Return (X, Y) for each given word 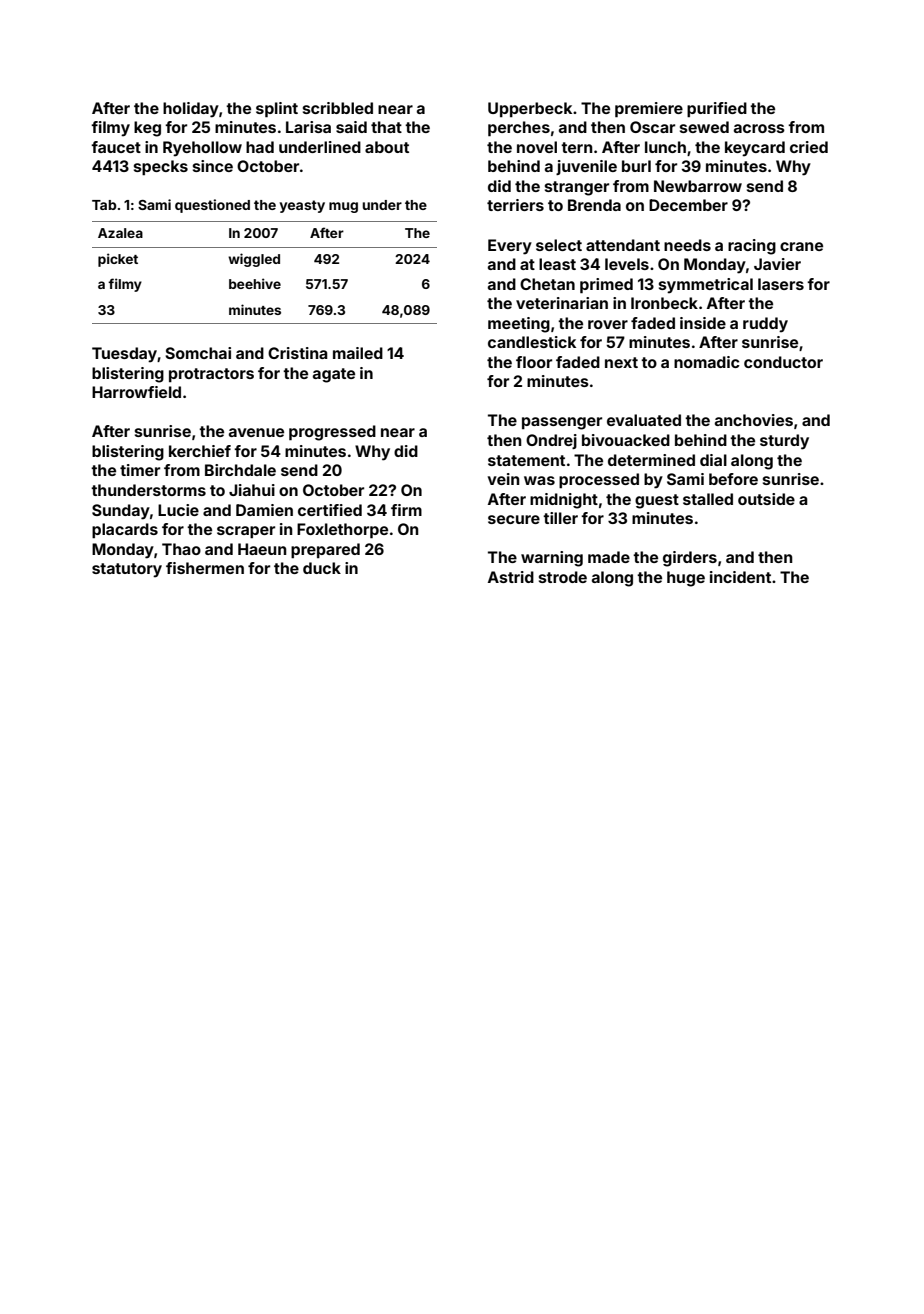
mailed (358, 353)
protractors (211, 375)
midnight (564, 501)
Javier (777, 264)
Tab (104, 205)
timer (140, 470)
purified (717, 109)
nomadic (707, 362)
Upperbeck (530, 109)
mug (343, 207)
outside (766, 499)
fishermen (205, 568)
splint (277, 109)
